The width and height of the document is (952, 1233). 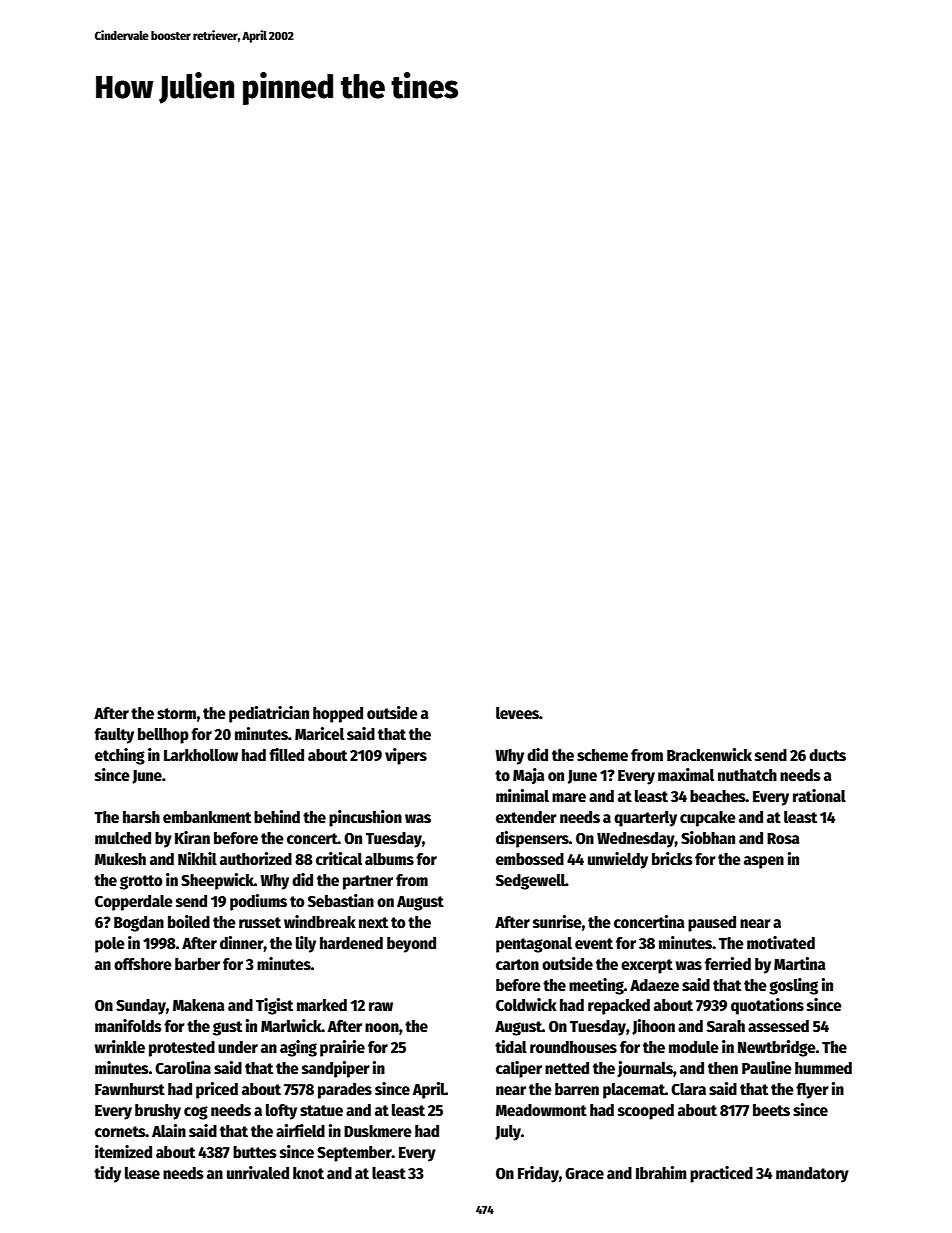 I want to click on pediatrician, so click(x=269, y=714).
